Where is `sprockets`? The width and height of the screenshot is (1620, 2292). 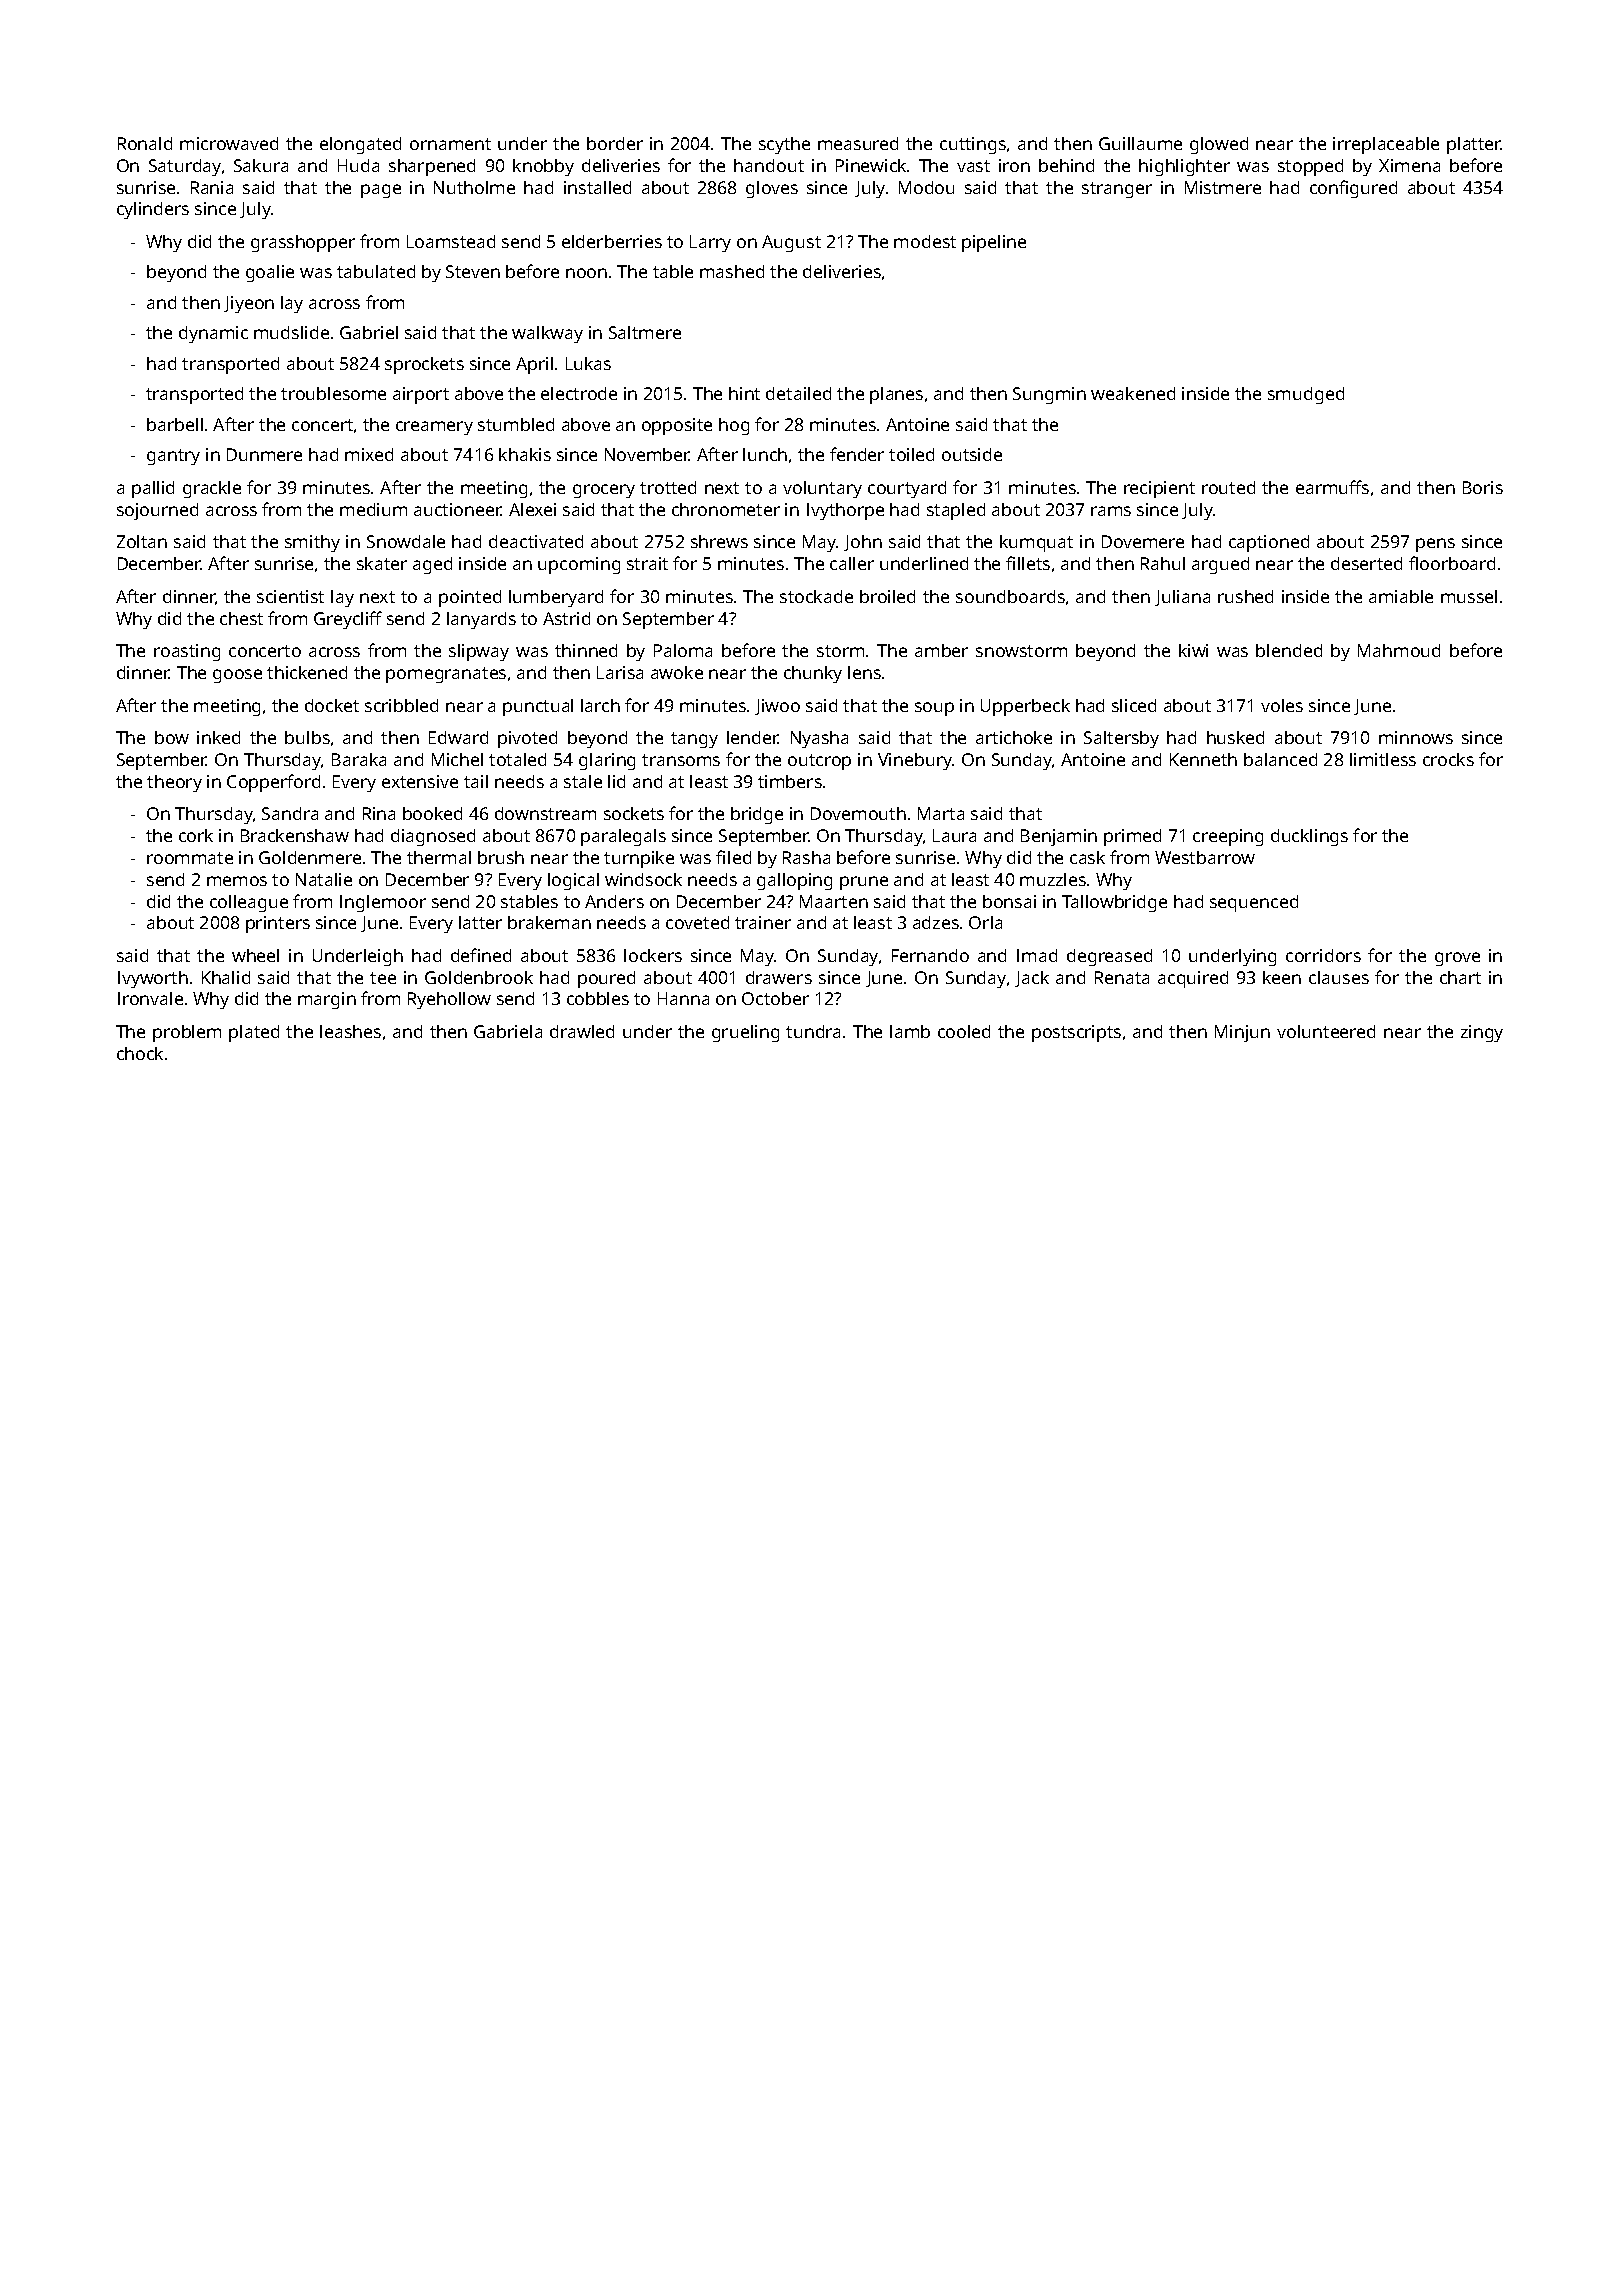
sprockets is located at coordinates (424, 365).
